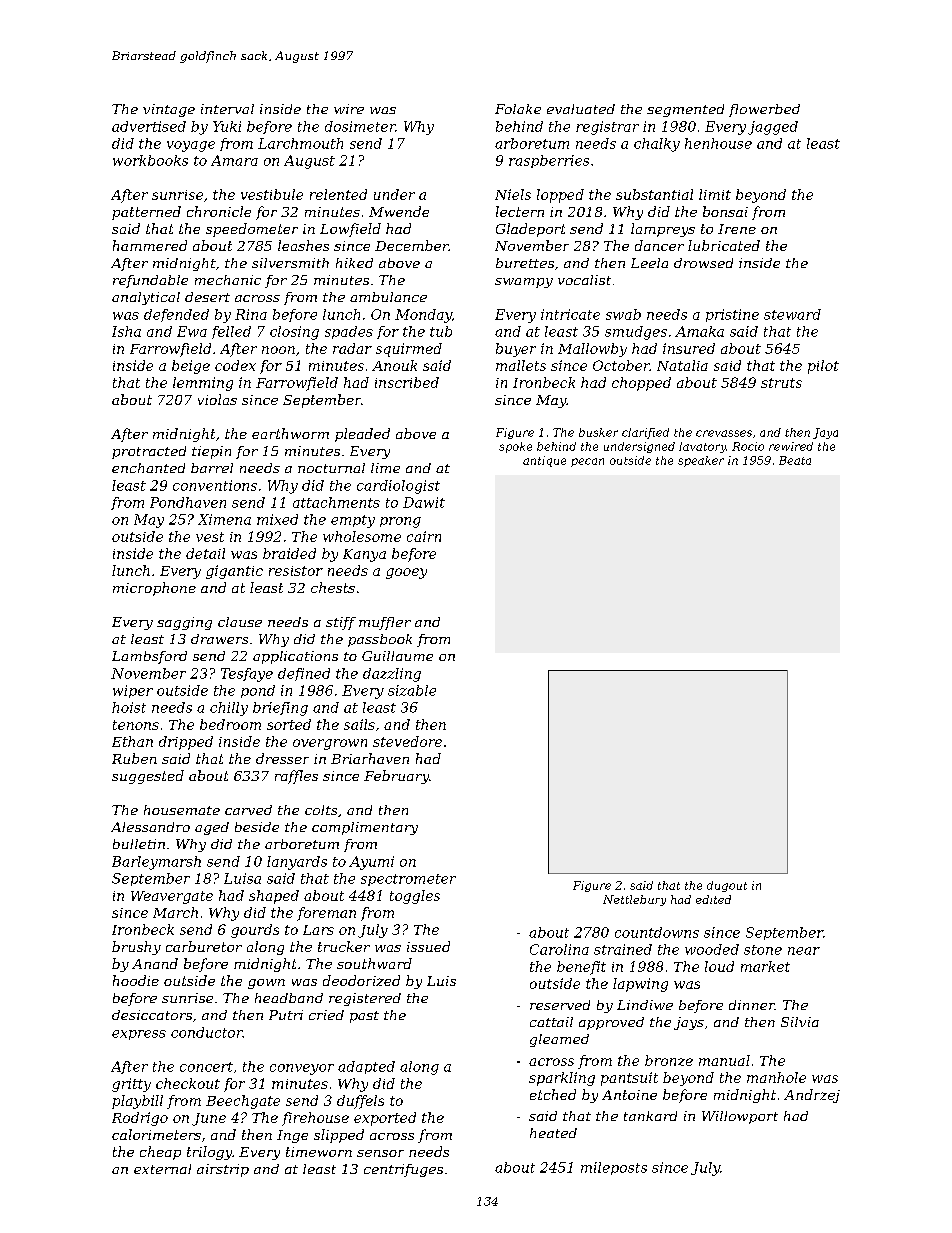 Image resolution: width=952 pixels, height=1233 pixels. Describe the element at coordinates (701, 461) in the screenshot. I see `speaker` at that location.
